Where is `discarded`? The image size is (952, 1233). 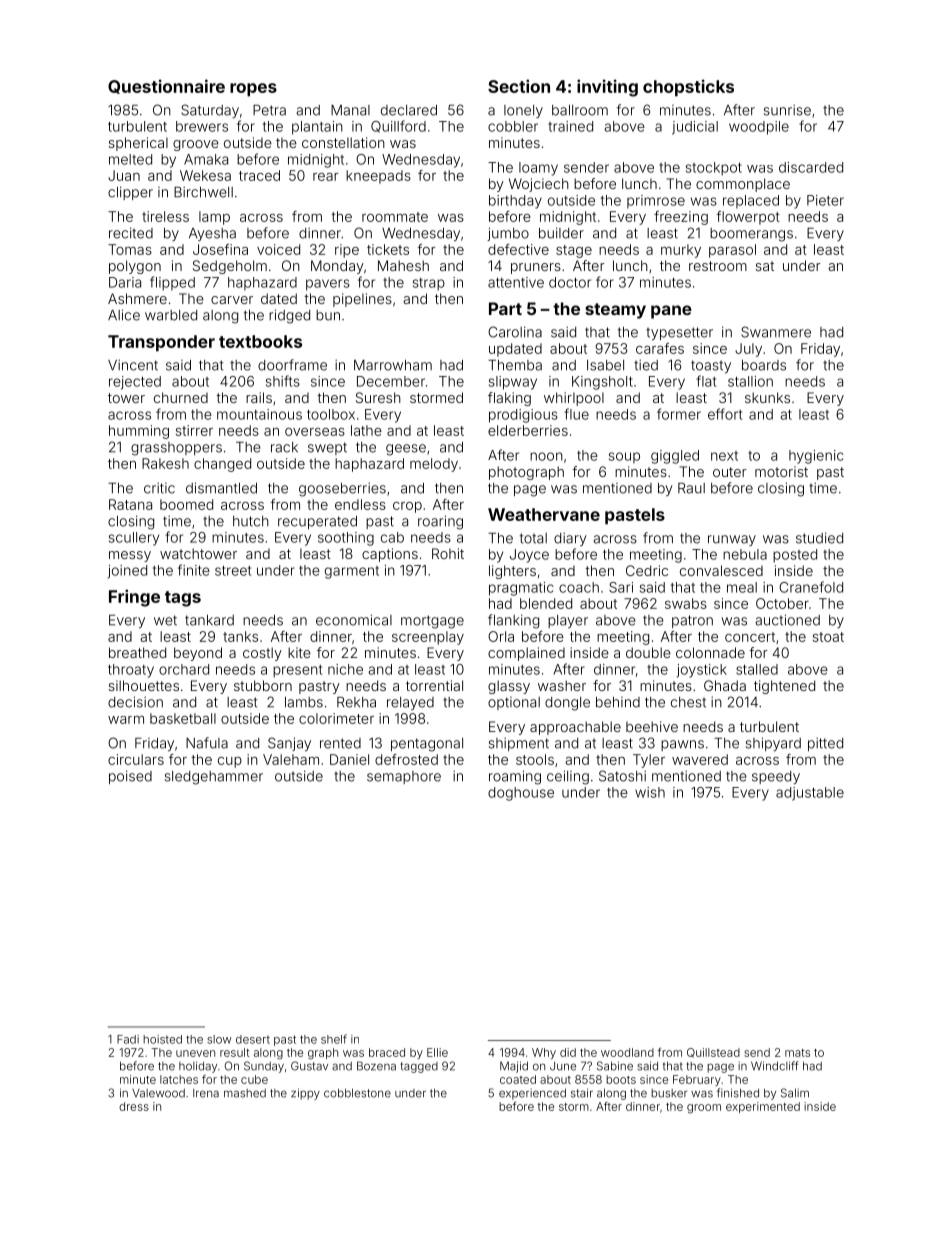 discarded is located at coordinates (811, 167).
